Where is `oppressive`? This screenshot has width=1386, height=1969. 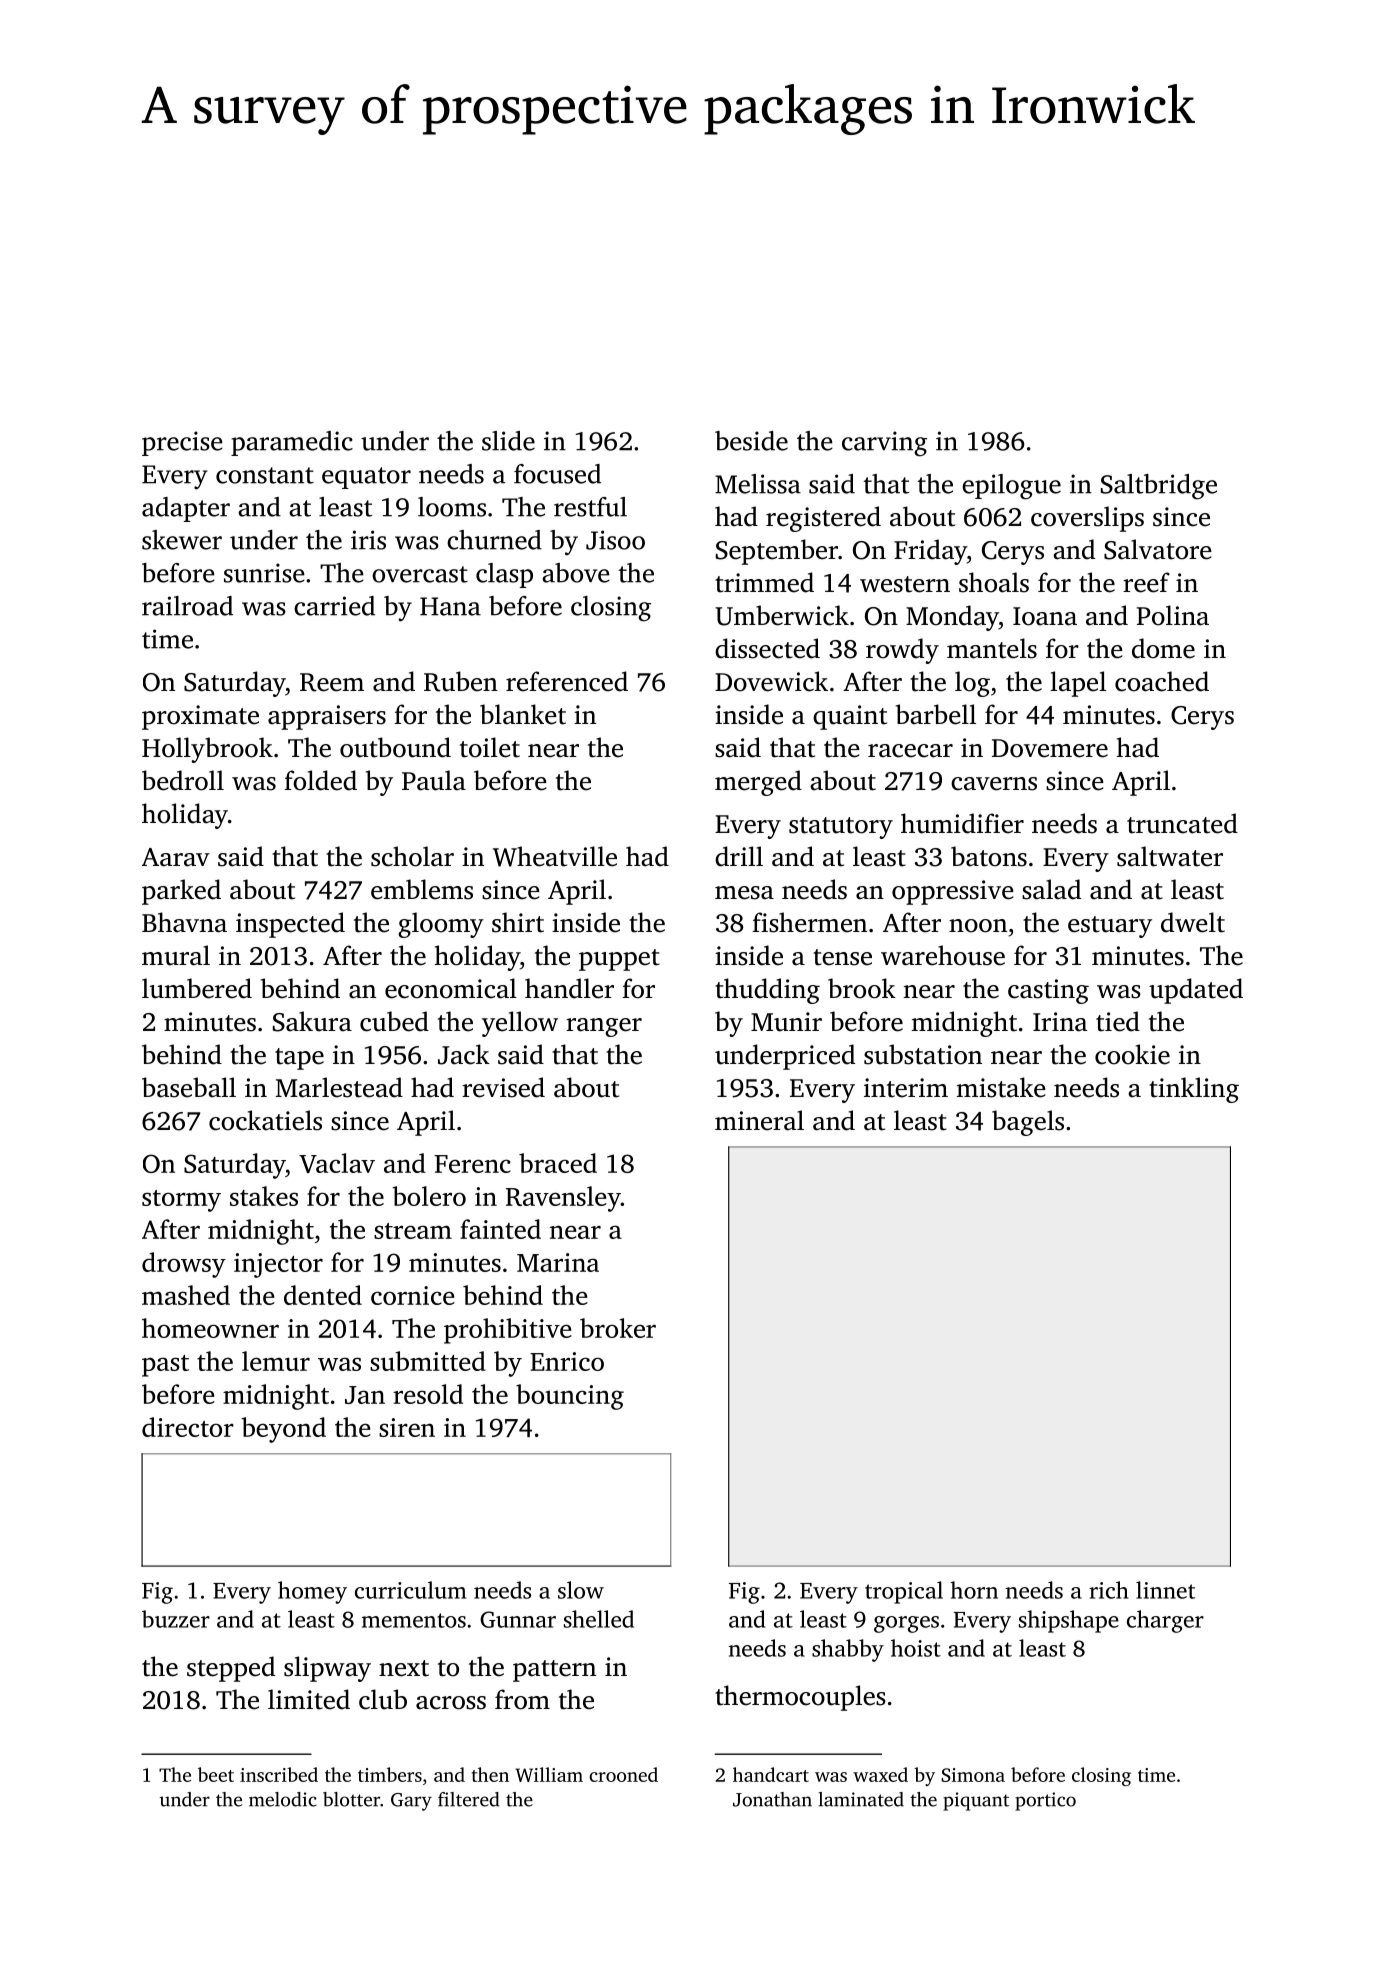 oppressive is located at coordinates (953, 892).
